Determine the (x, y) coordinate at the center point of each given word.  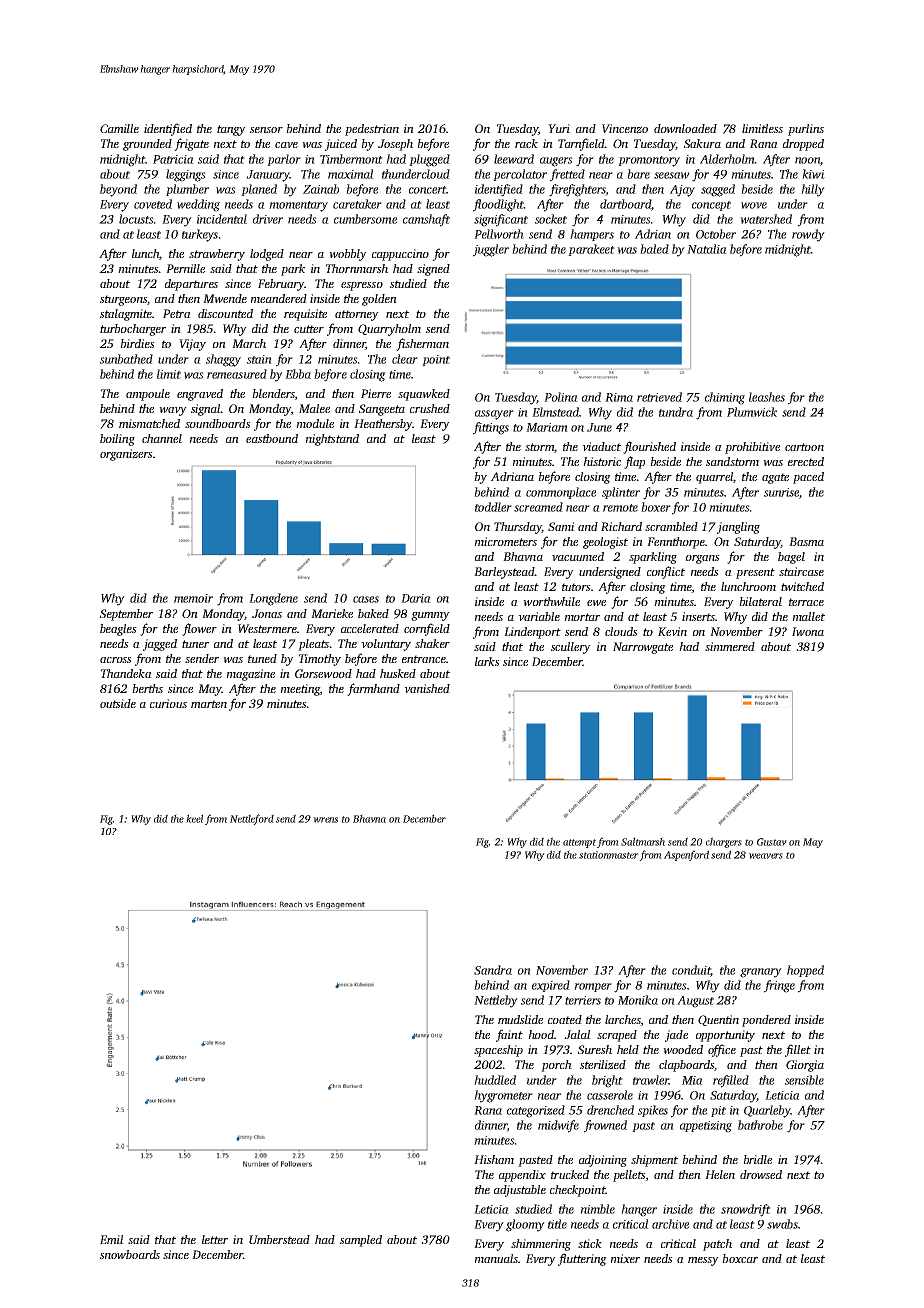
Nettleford (252, 819)
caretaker (357, 204)
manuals (496, 1258)
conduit (691, 971)
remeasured (237, 374)
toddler (493, 507)
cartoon (804, 447)
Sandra (493, 970)
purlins (806, 130)
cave (286, 145)
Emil (112, 1239)
